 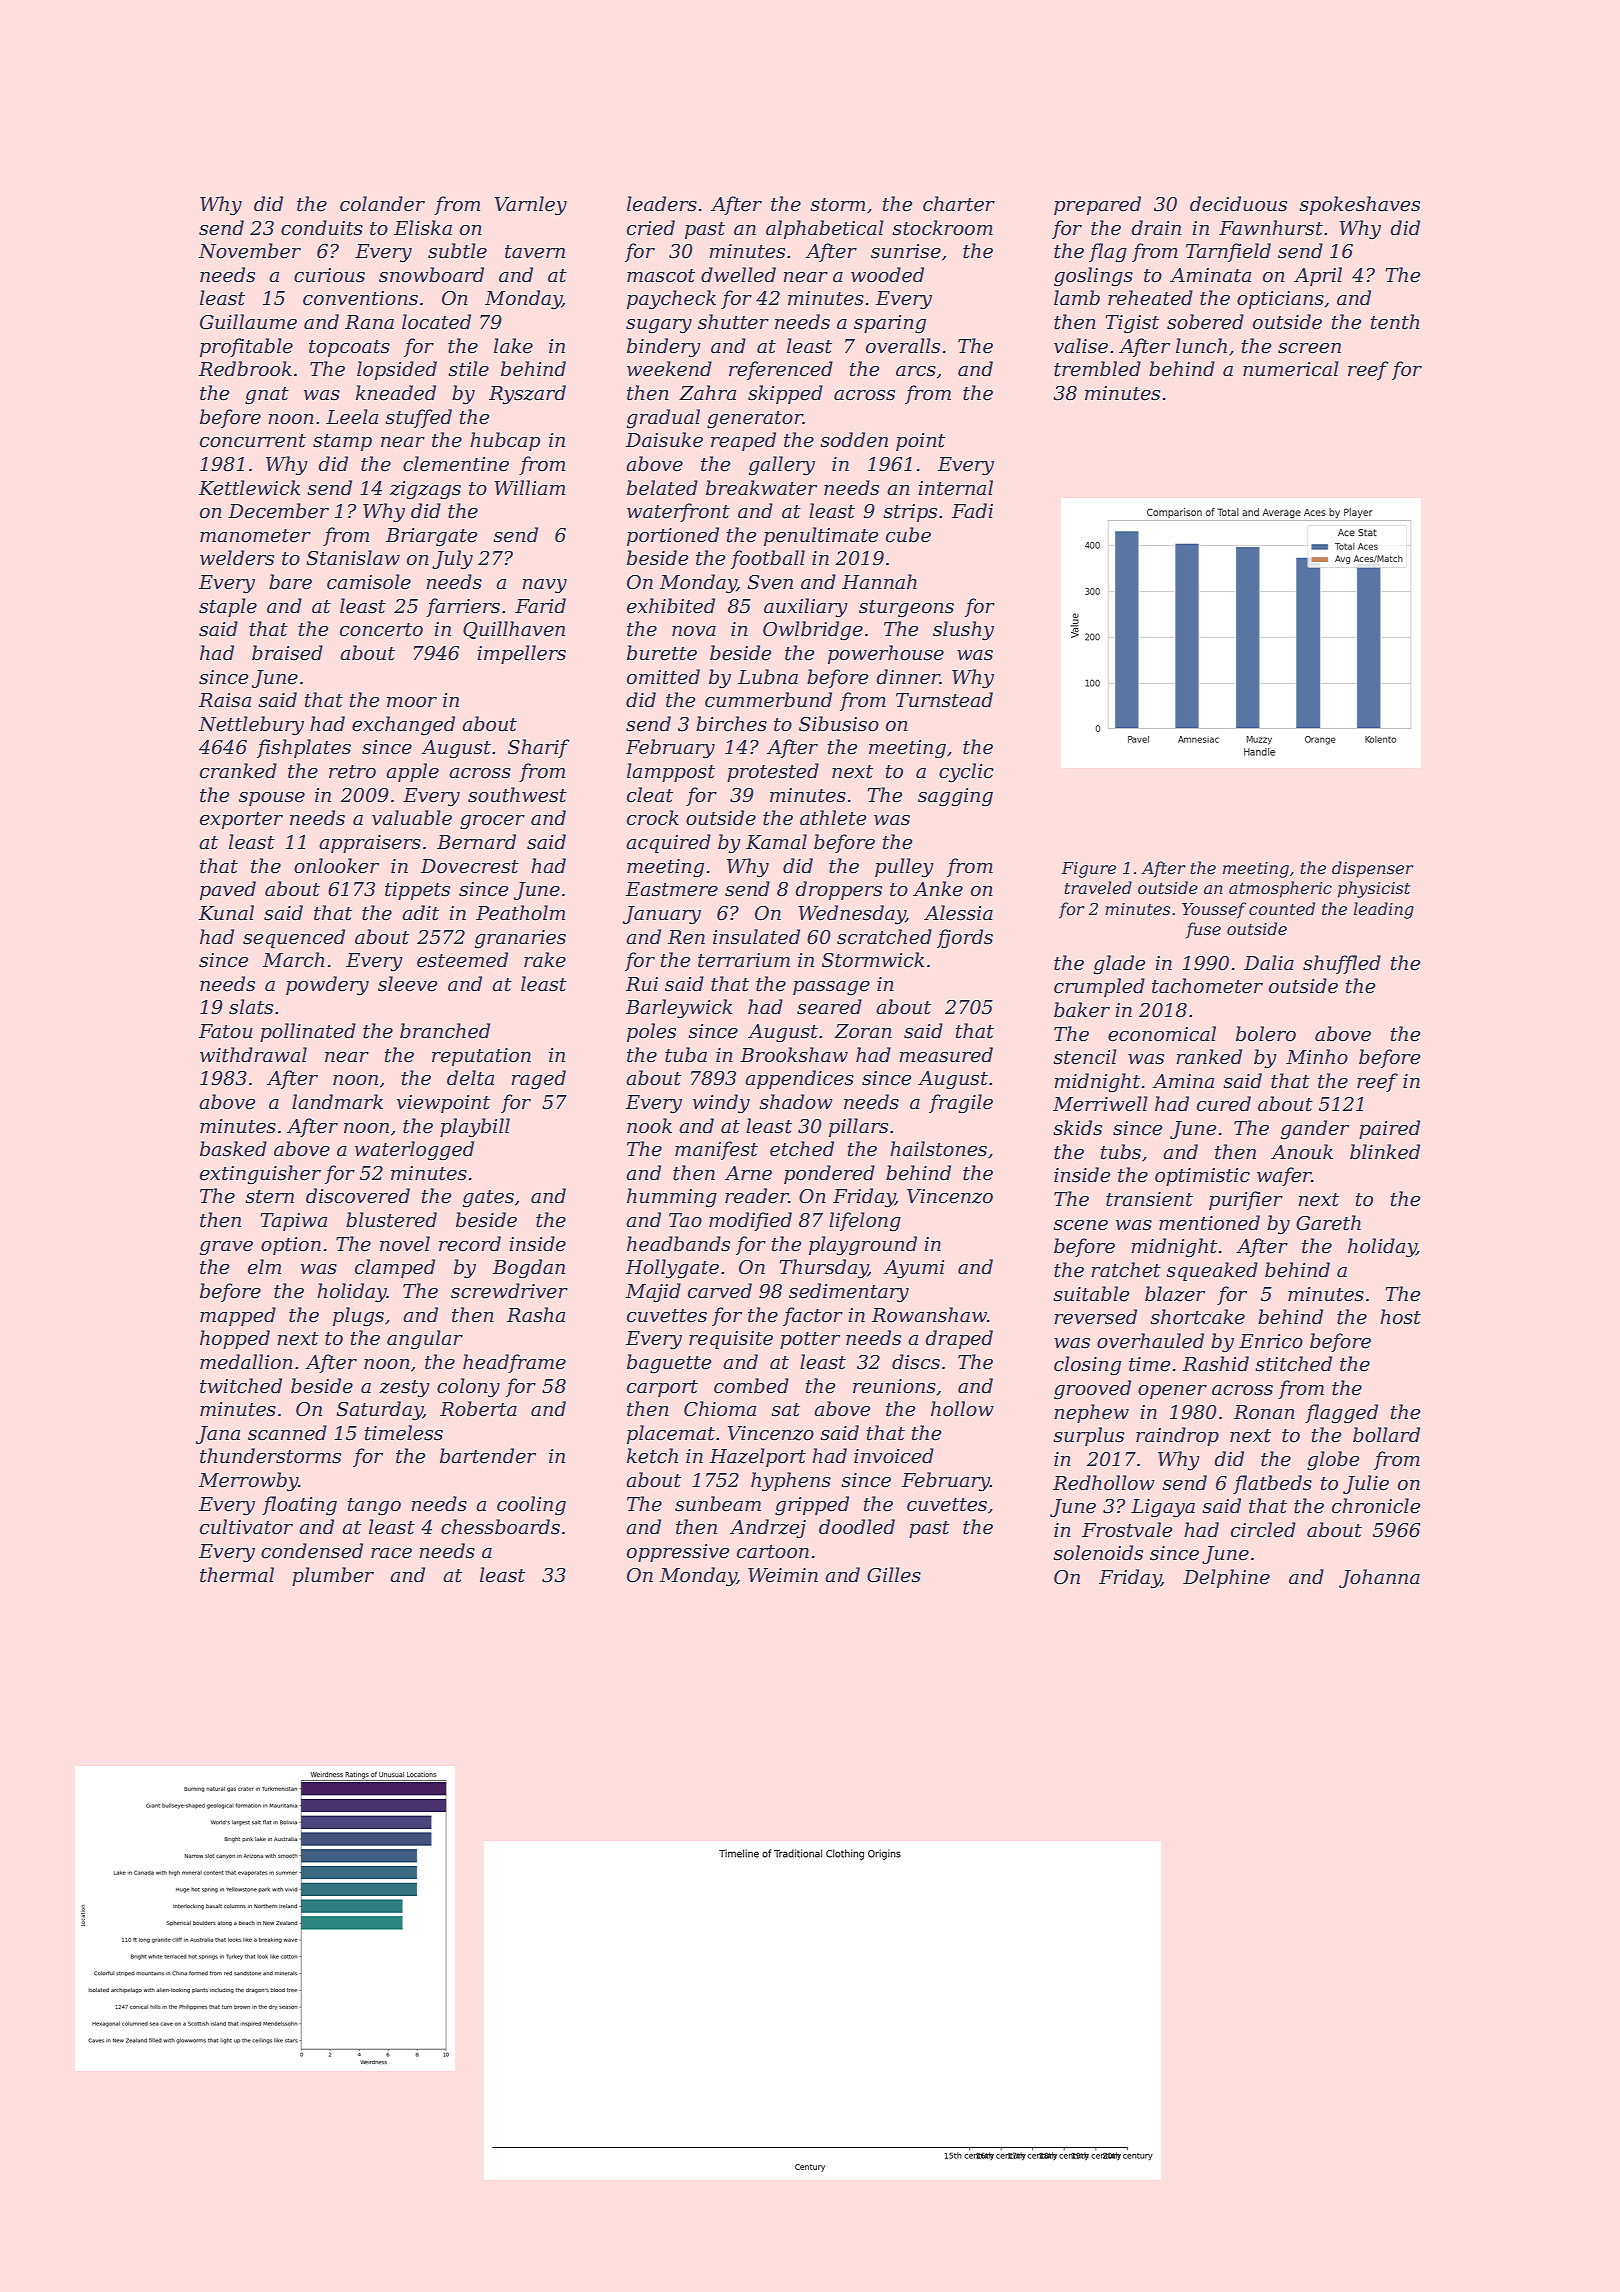 I want to click on Eastmere, so click(x=672, y=889).
